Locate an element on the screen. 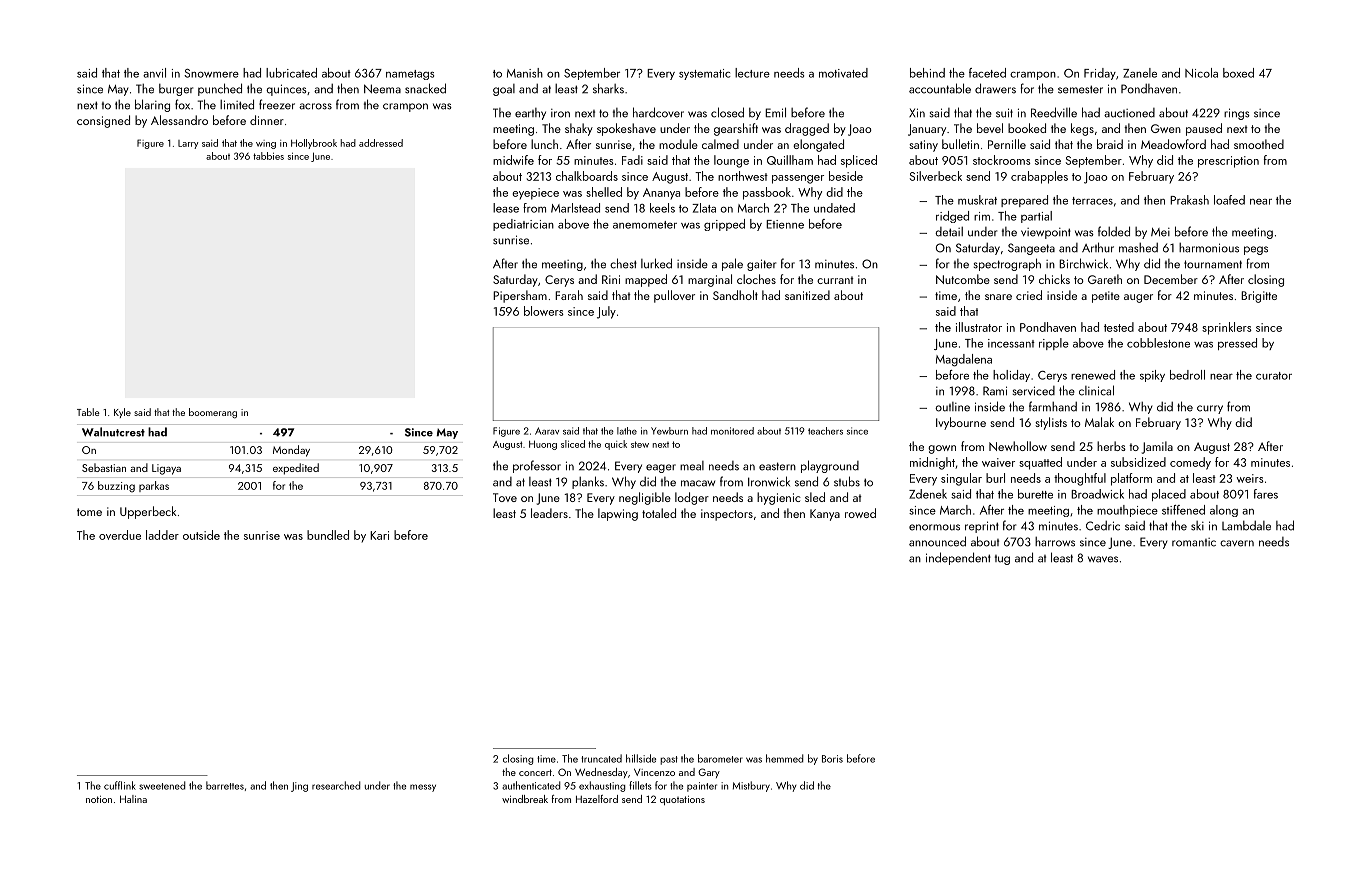  sprinklers is located at coordinates (1227, 328).
